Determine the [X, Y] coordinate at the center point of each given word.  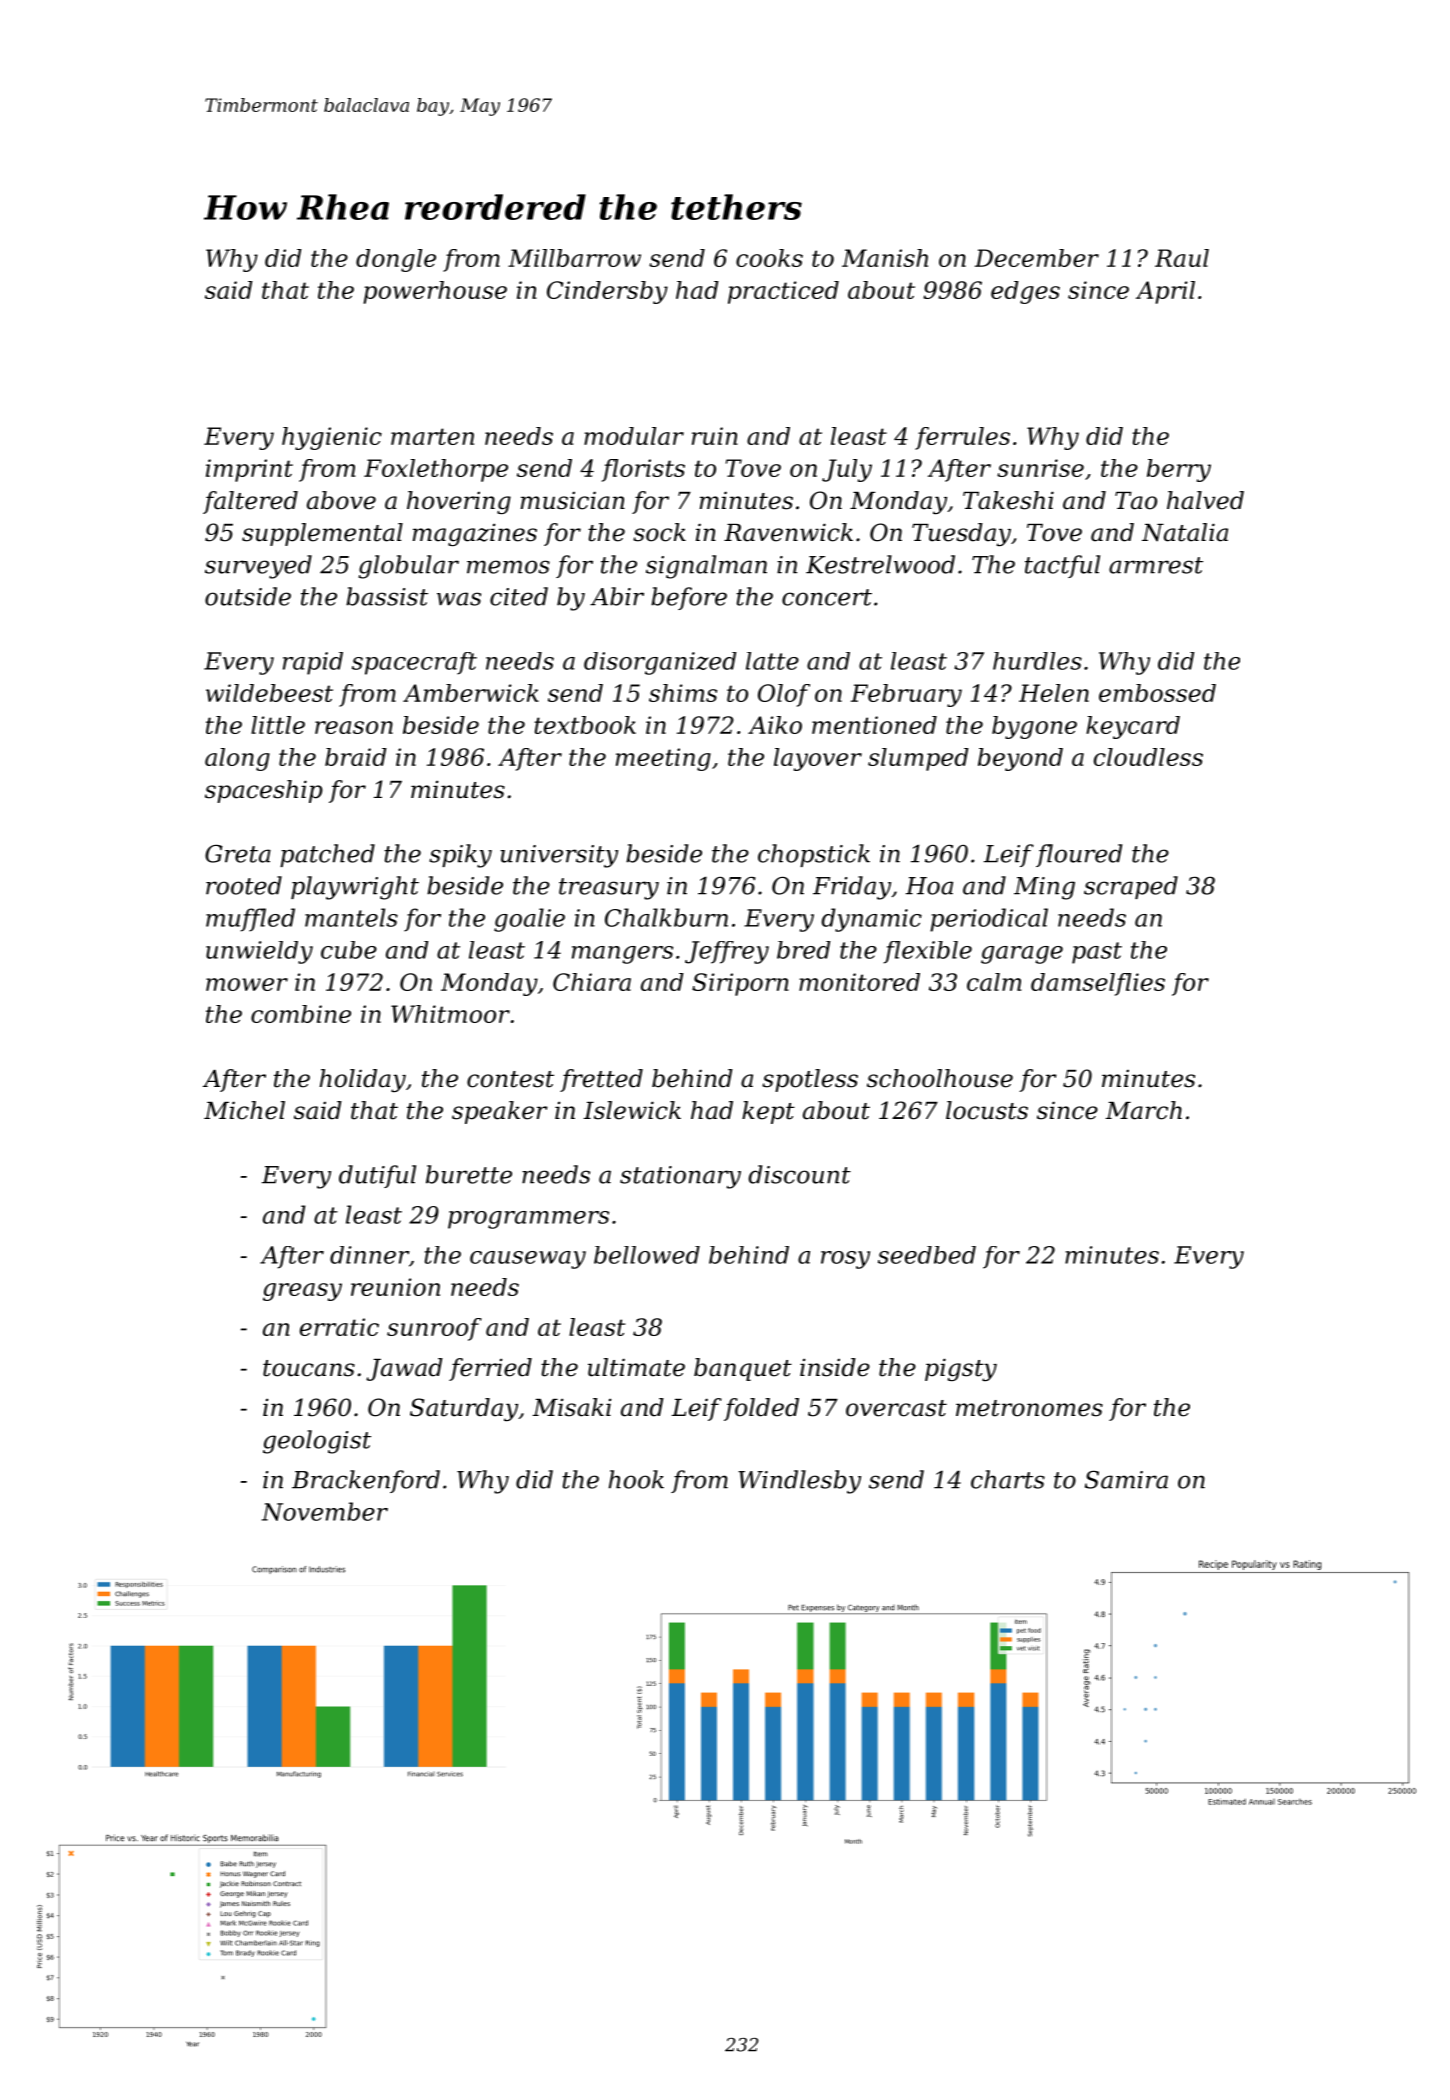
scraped [1131, 887]
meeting [663, 759]
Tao [1136, 501]
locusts [987, 1110]
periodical [989, 920]
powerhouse [435, 292]
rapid [313, 663]
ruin [715, 436]
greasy [302, 1292]
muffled [250, 920]
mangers [622, 955]
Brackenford [366, 1481]
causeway [528, 1260]
